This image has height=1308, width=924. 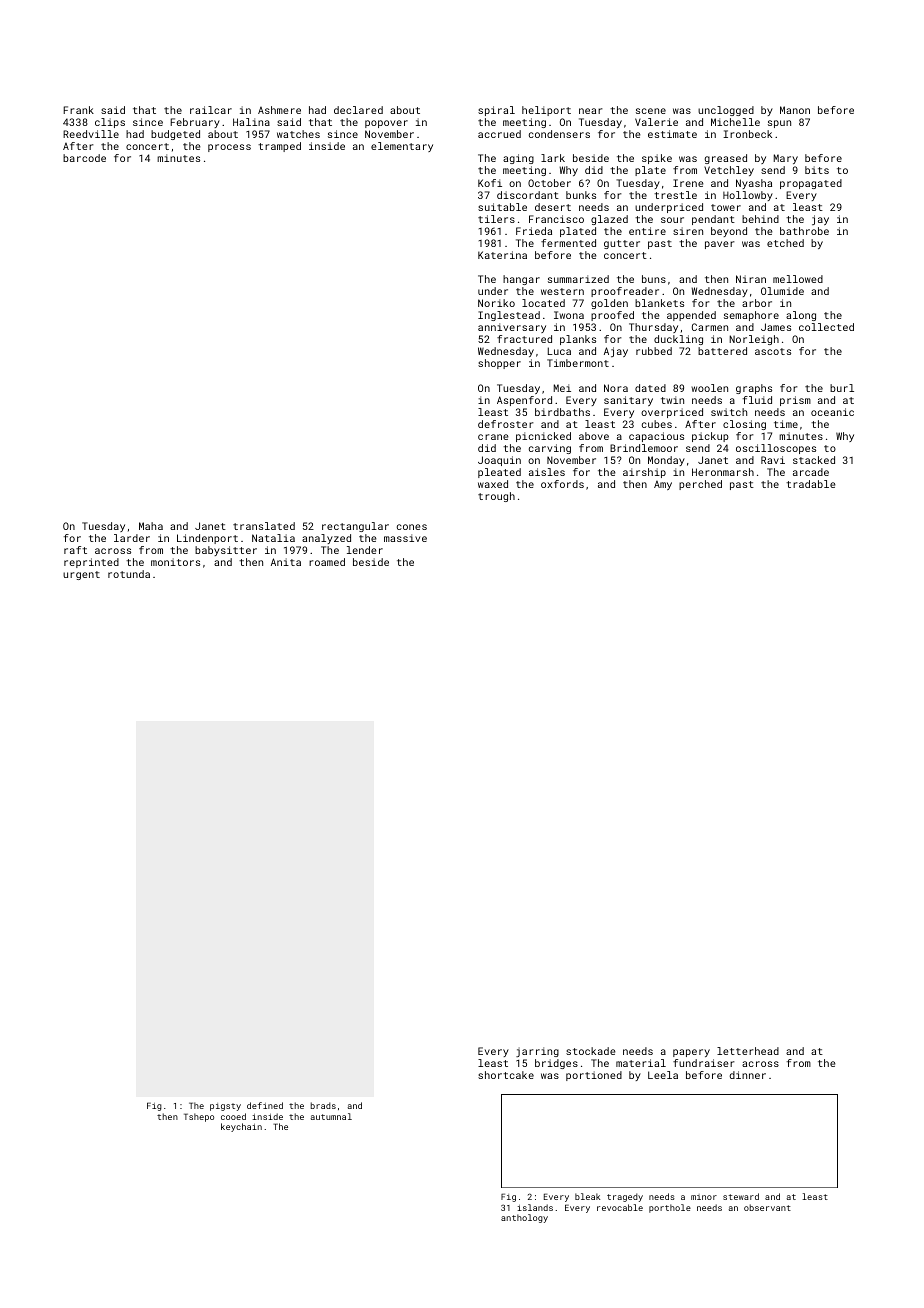 What do you see at coordinates (78, 110) in the image?
I see `Frank` at bounding box center [78, 110].
